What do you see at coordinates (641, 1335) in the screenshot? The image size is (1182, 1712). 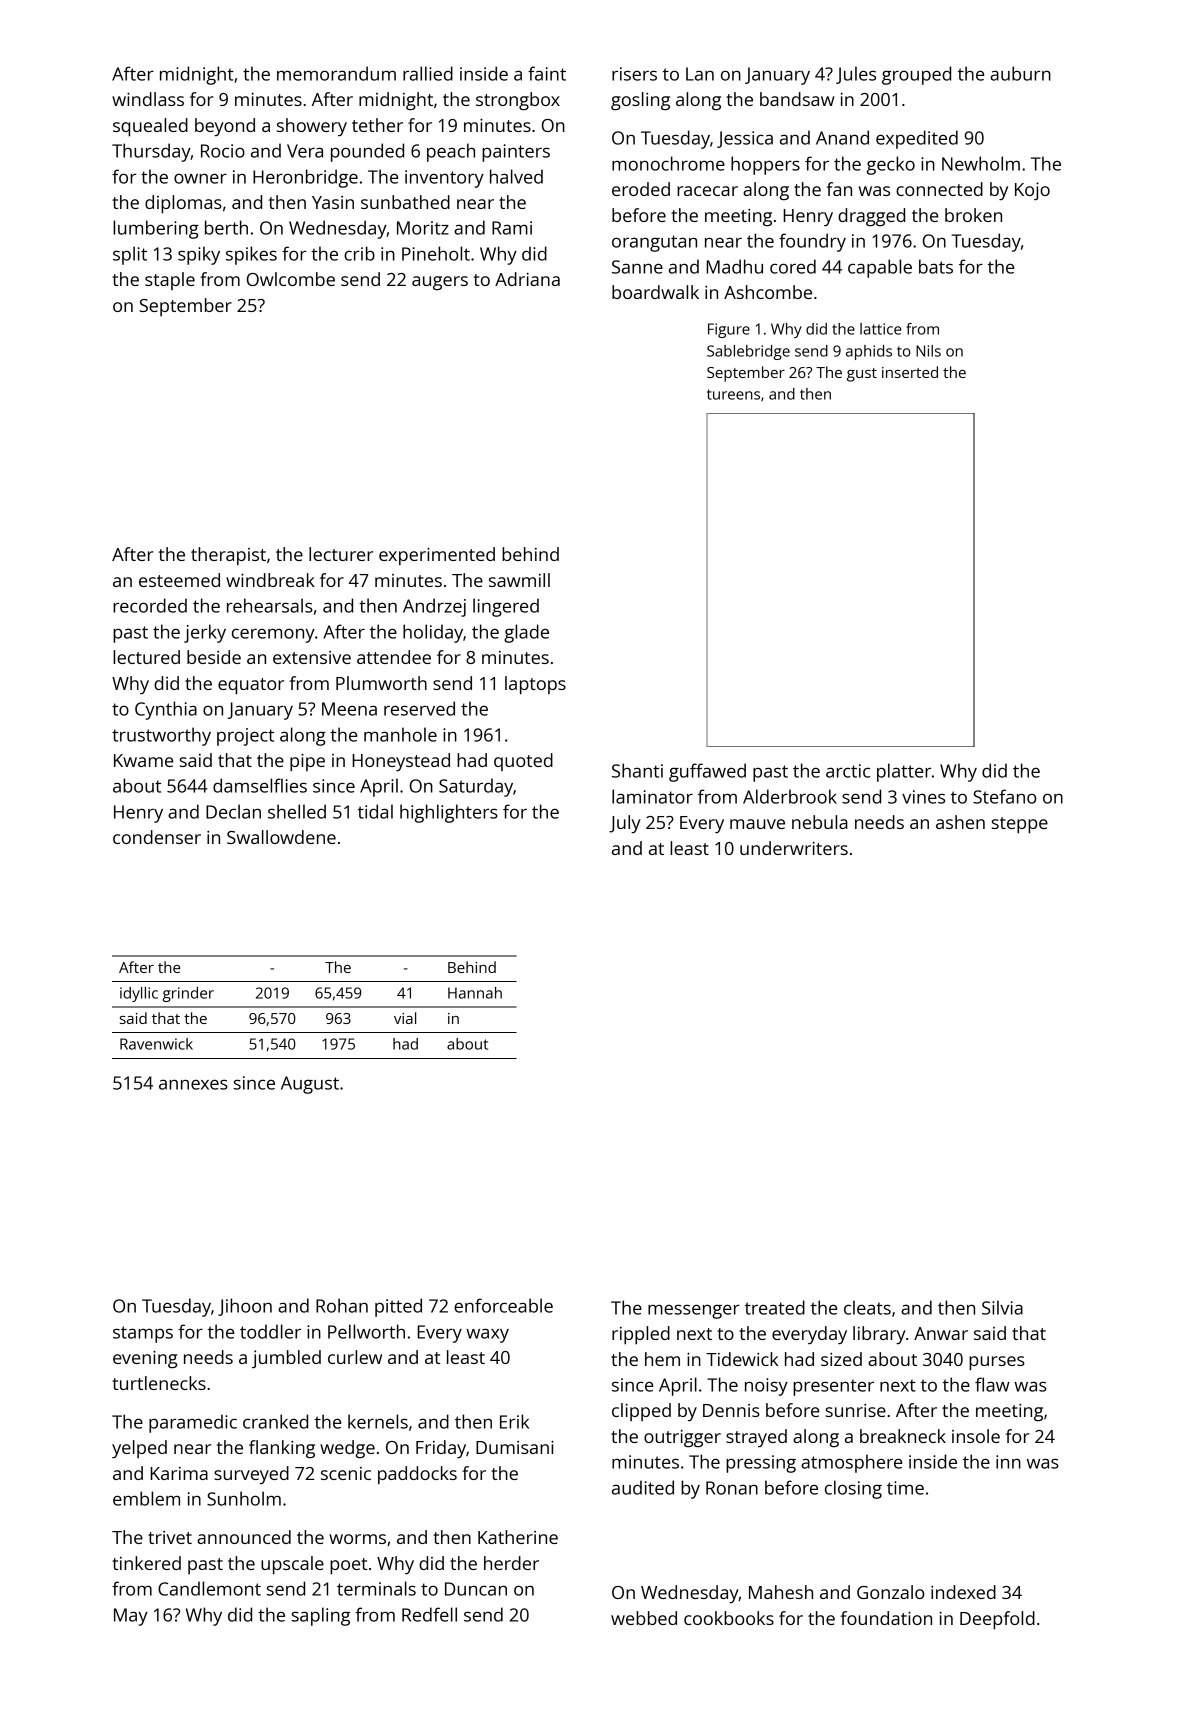 I see `rippled` at bounding box center [641, 1335].
